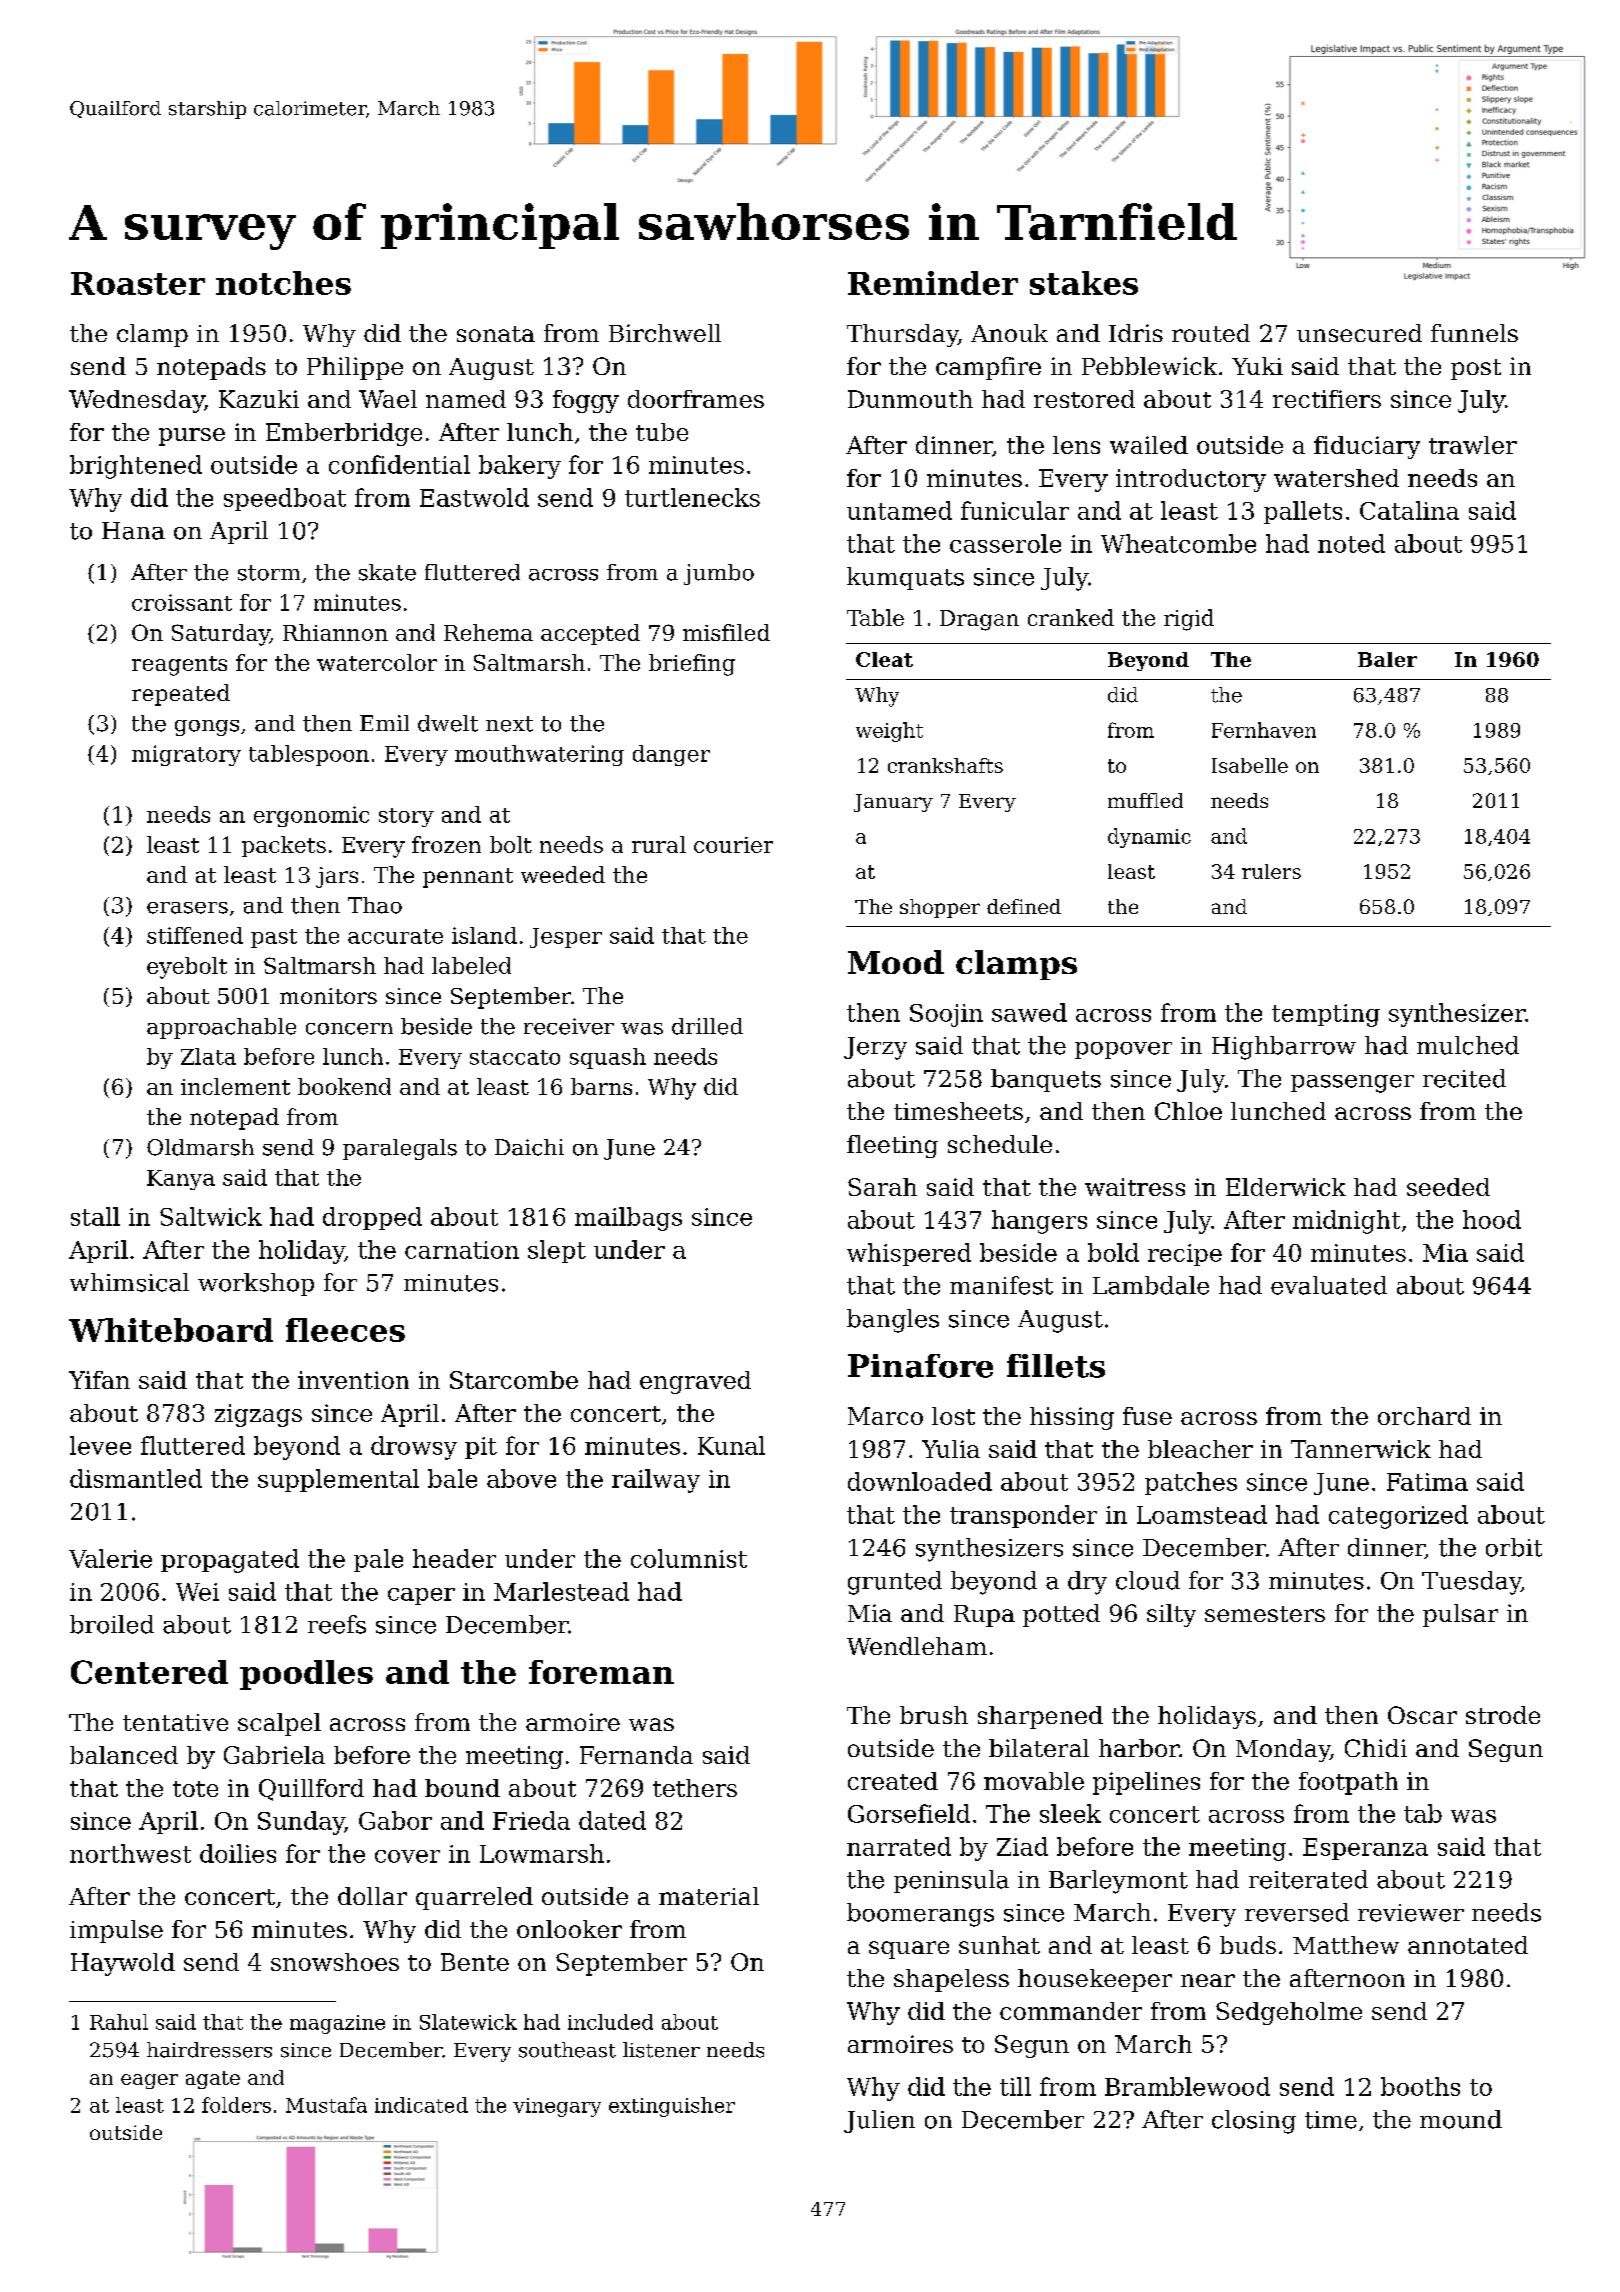 Image resolution: width=1620 pixels, height=2292 pixels. What do you see at coordinates (1084, 283) in the screenshot?
I see `stakes` at bounding box center [1084, 283].
